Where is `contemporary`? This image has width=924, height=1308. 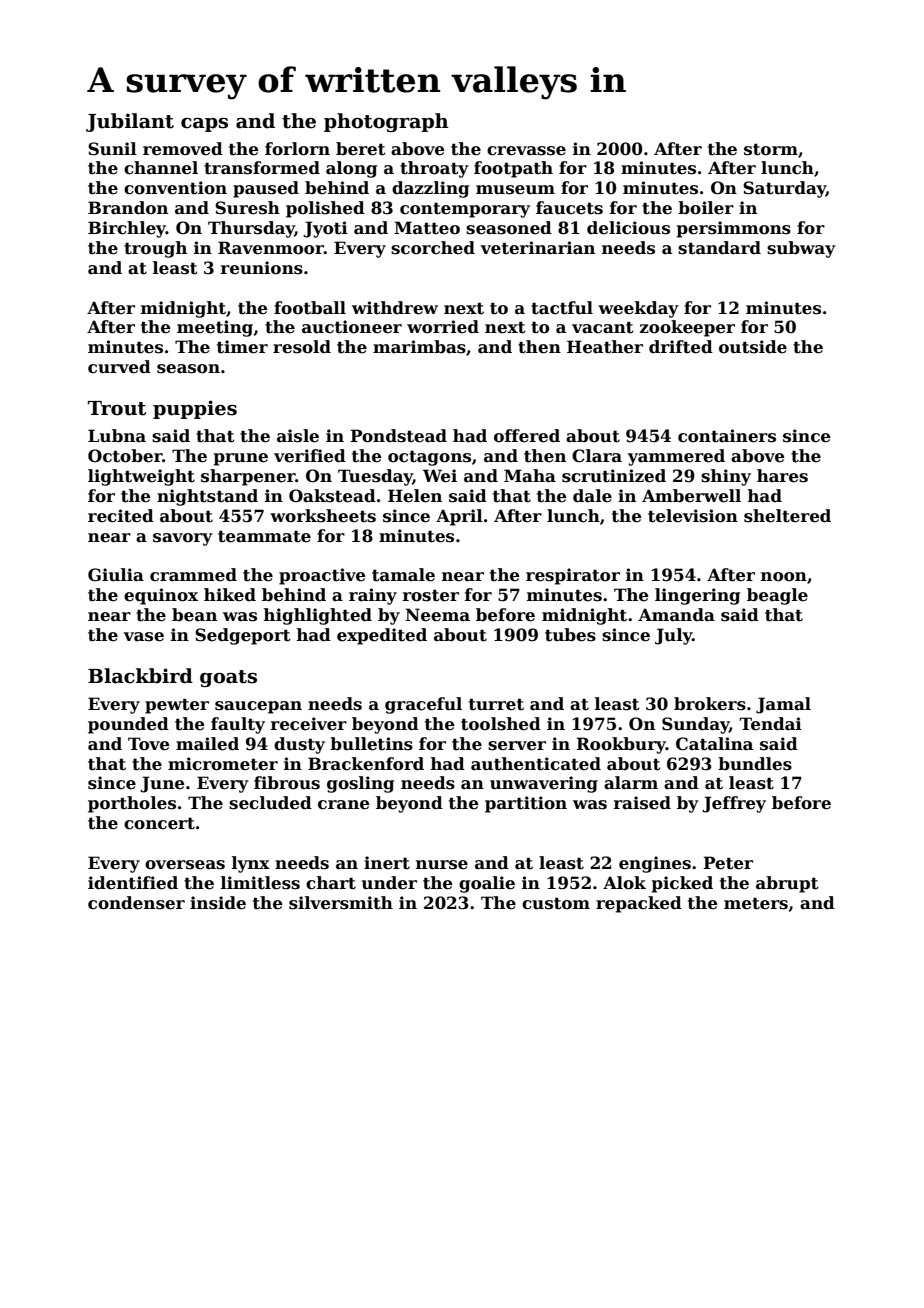 contemporary is located at coordinates (465, 210).
